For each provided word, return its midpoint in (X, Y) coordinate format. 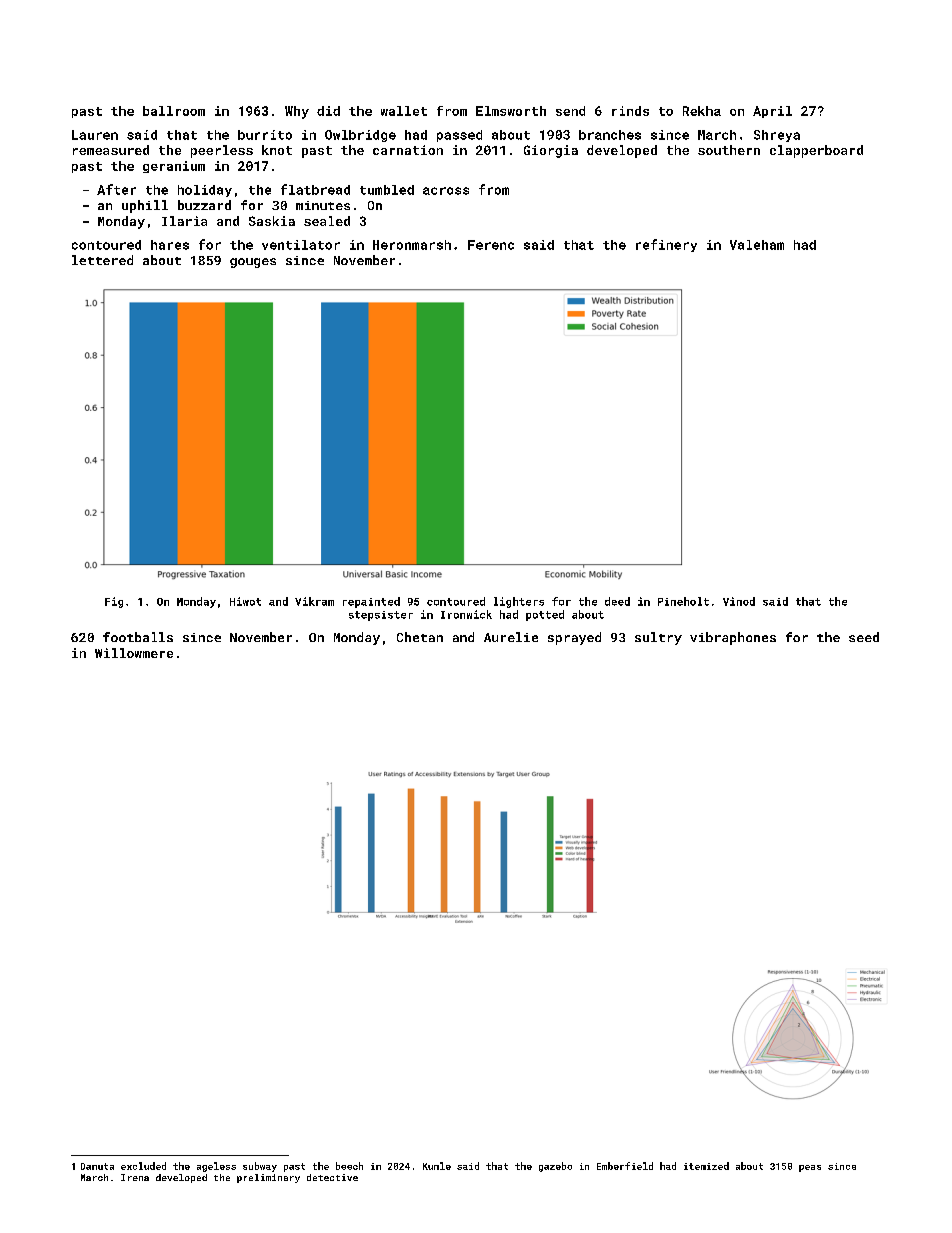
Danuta (97, 1166)
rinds (630, 111)
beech (349, 1166)
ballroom (174, 111)
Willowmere (134, 653)
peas (810, 1168)
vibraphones (733, 638)
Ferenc (491, 245)
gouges (253, 263)
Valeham (757, 245)
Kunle (437, 1166)
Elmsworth (511, 111)
